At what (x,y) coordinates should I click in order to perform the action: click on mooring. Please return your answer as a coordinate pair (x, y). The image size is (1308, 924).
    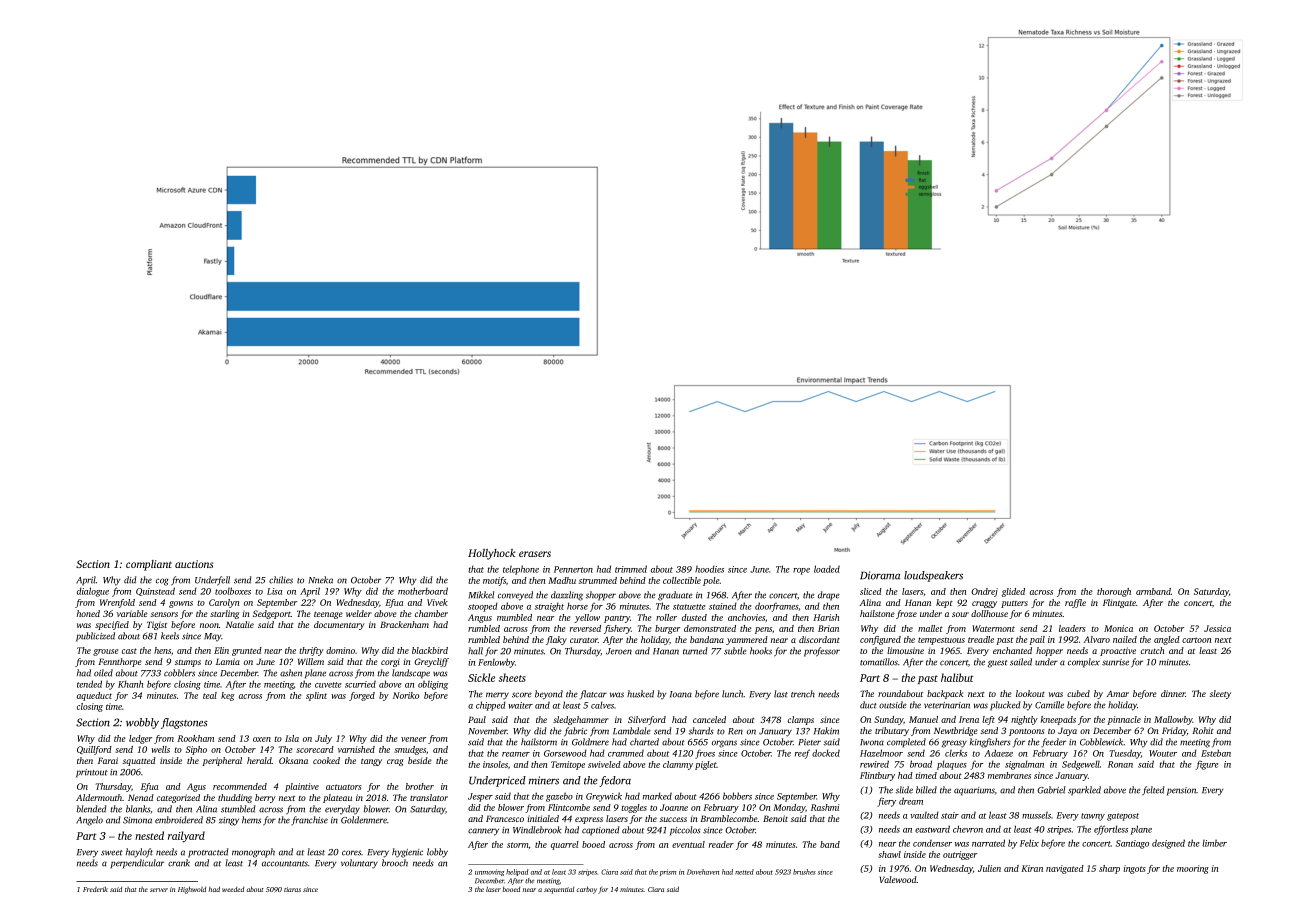
    Looking at the image, I should click on (1193, 869).
